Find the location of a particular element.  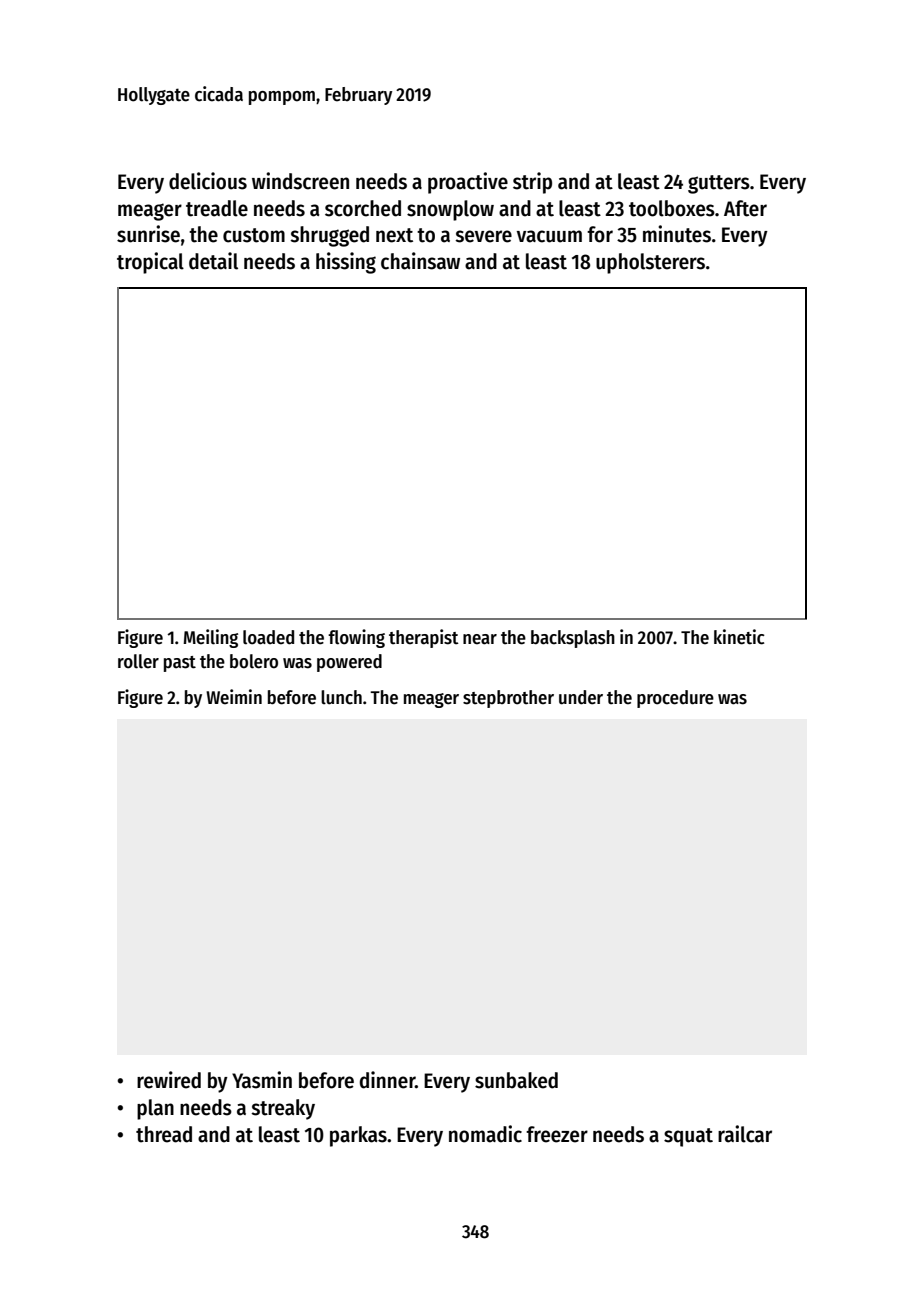

After is located at coordinates (745, 208).
